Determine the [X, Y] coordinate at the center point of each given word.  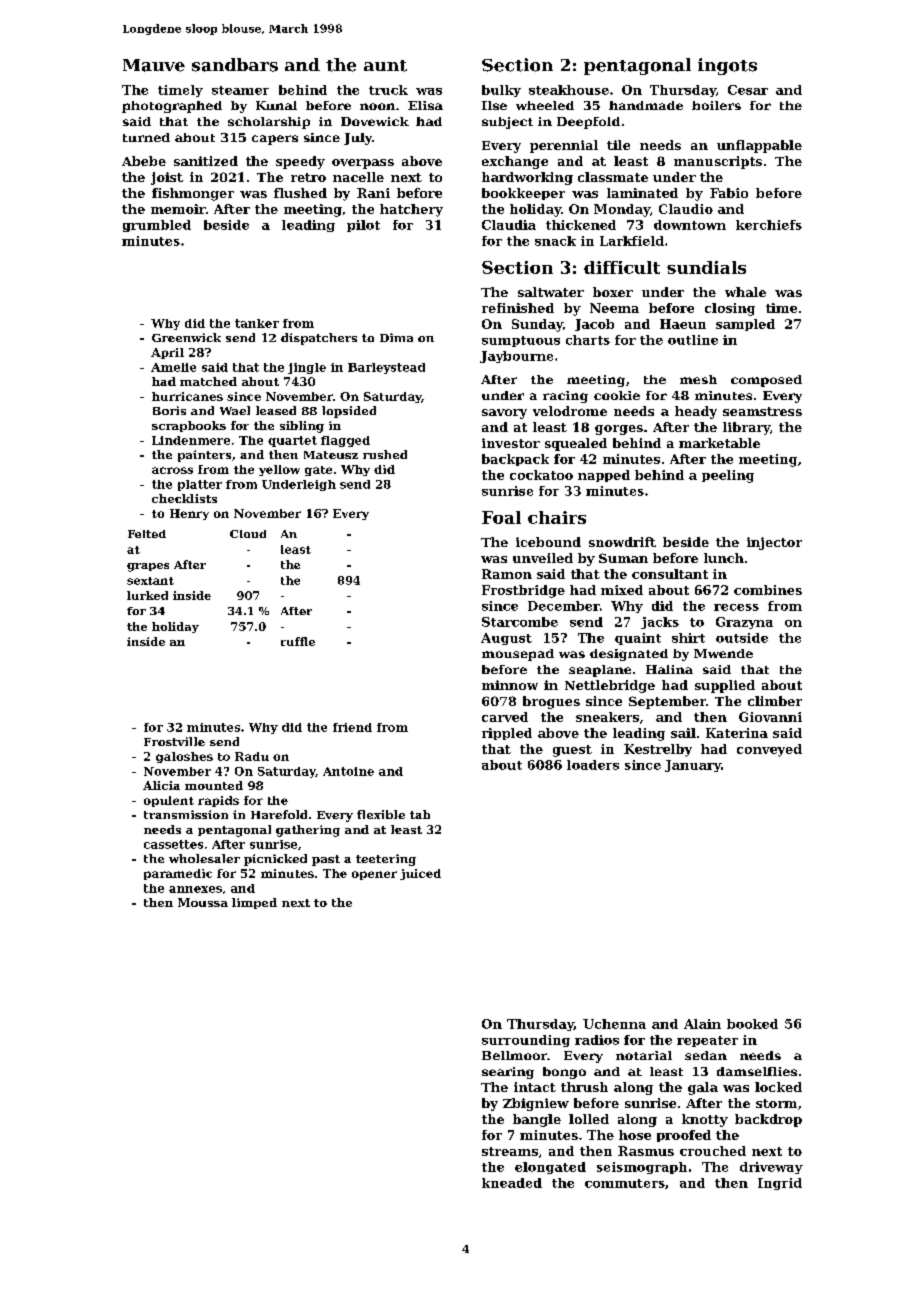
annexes [195, 889]
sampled [745, 325]
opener [374, 875]
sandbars [235, 65]
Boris [169, 410]
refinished [518, 308]
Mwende [723, 653]
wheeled [545, 105]
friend [352, 727]
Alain [702, 1024]
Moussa [203, 902]
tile [618, 145]
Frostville [174, 741]
